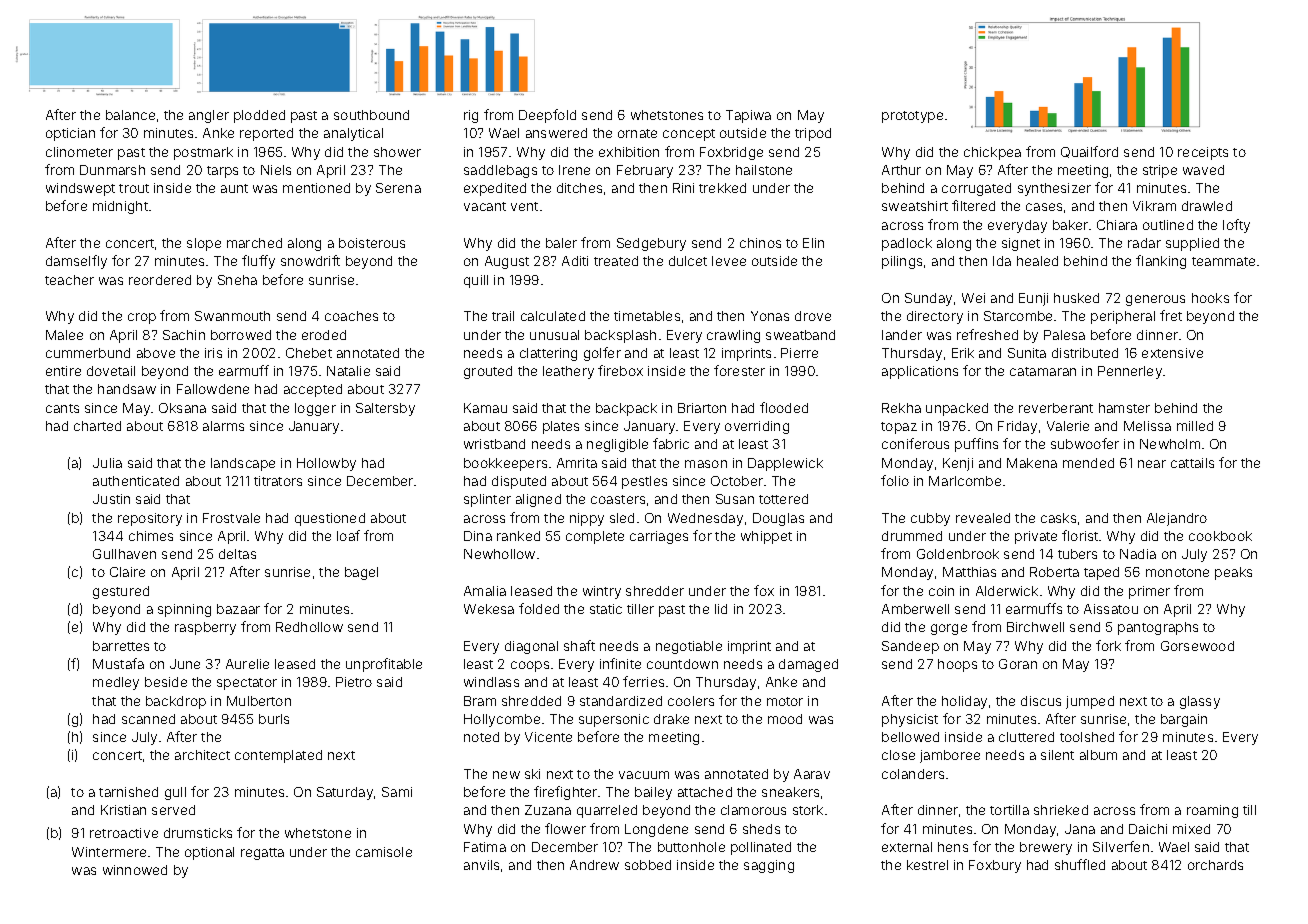 This screenshot has width=1308, height=924. Describe the element at coordinates (617, 445) in the screenshot. I see `negligible` at that location.
